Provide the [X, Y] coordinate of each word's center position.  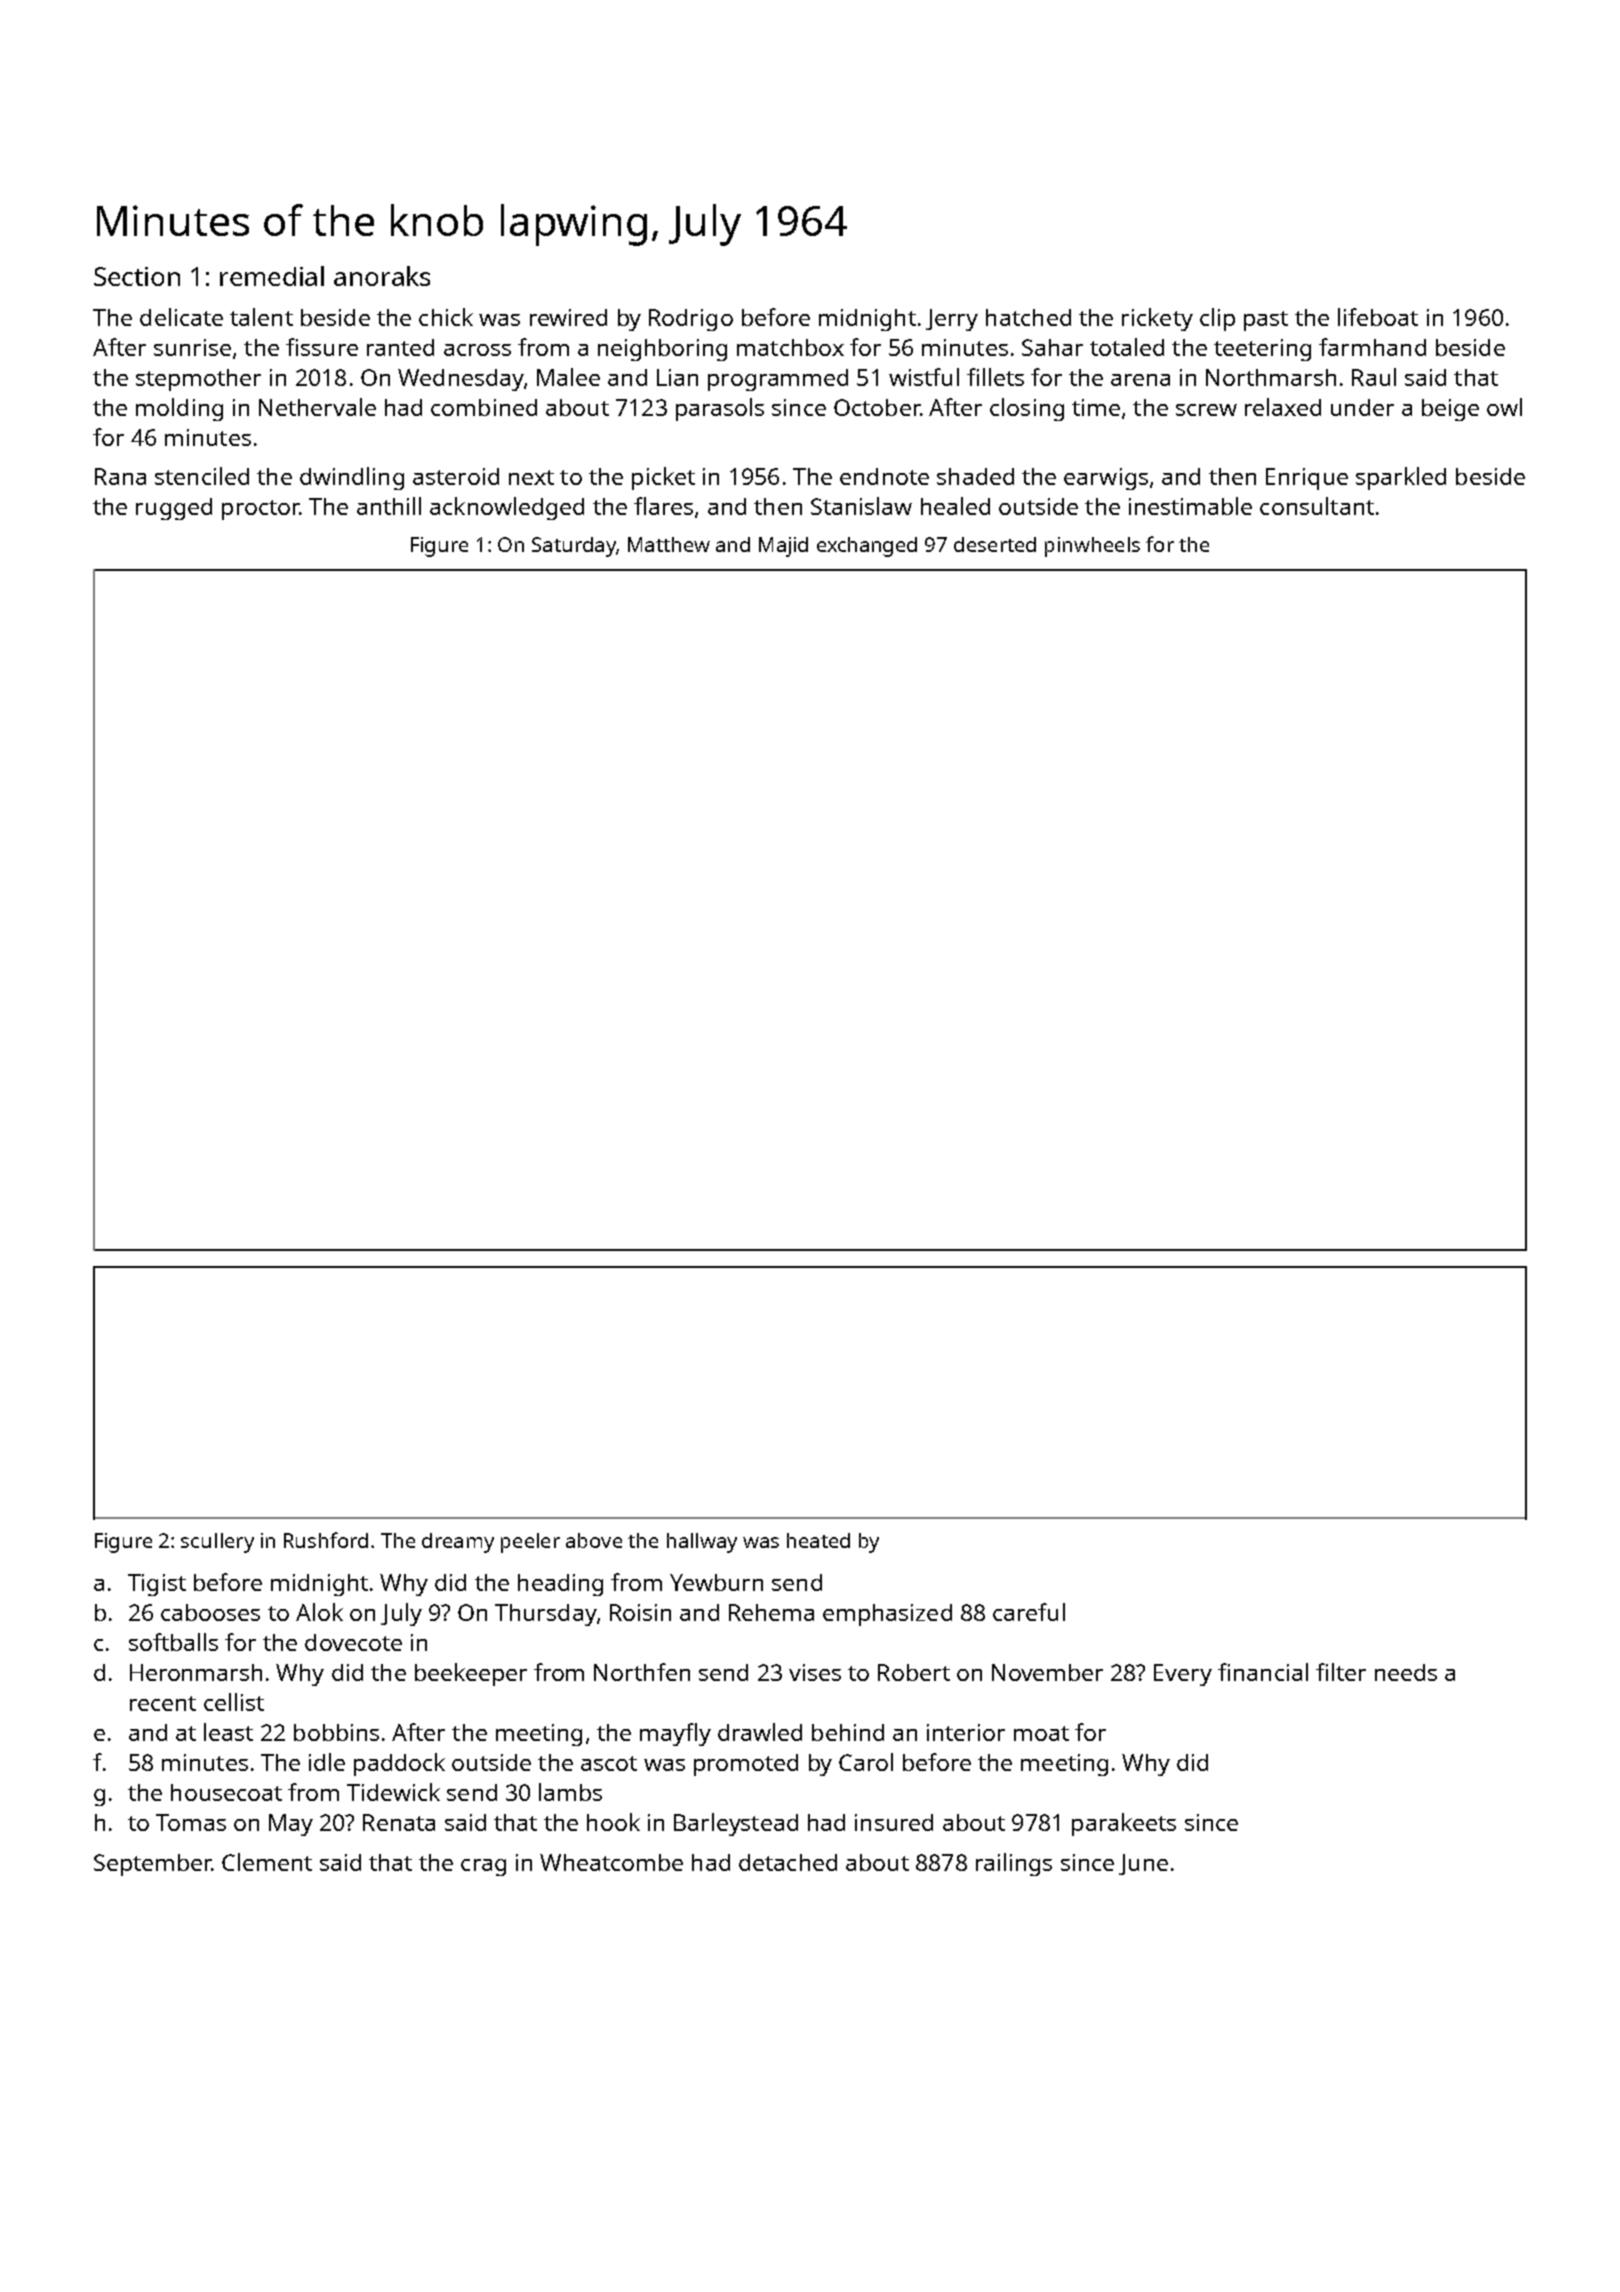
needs [1406, 1672]
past [1266, 321]
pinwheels [1092, 547]
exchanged [867, 547]
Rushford [326, 1540]
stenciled [202, 476]
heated [818, 1540]
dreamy [458, 1543]
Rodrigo [691, 320]
